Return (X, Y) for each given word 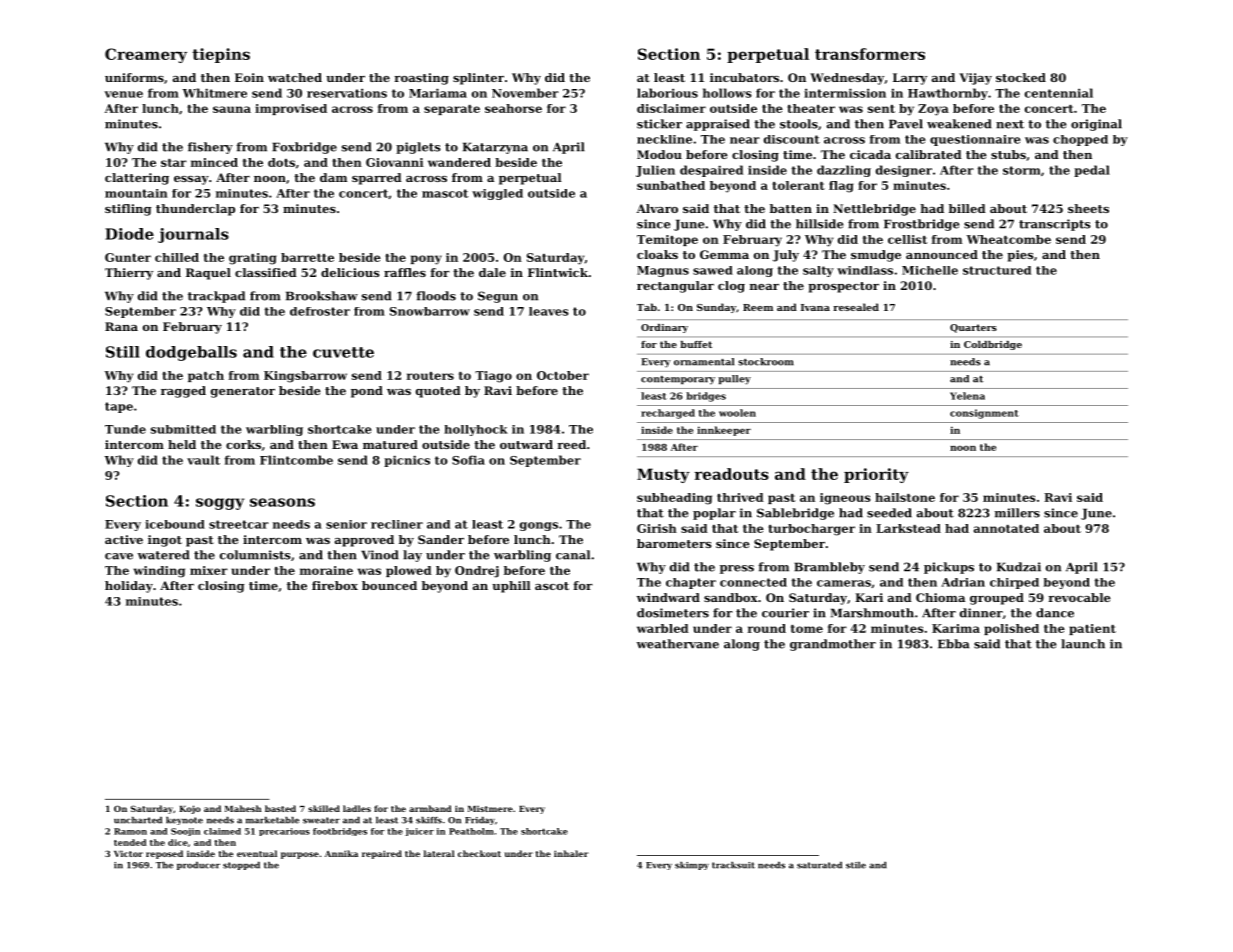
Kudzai (1019, 567)
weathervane (678, 644)
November (525, 93)
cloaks (657, 254)
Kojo (190, 809)
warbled (663, 628)
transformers (870, 54)
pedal (1092, 171)
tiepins (221, 55)
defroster (320, 311)
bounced (389, 585)
